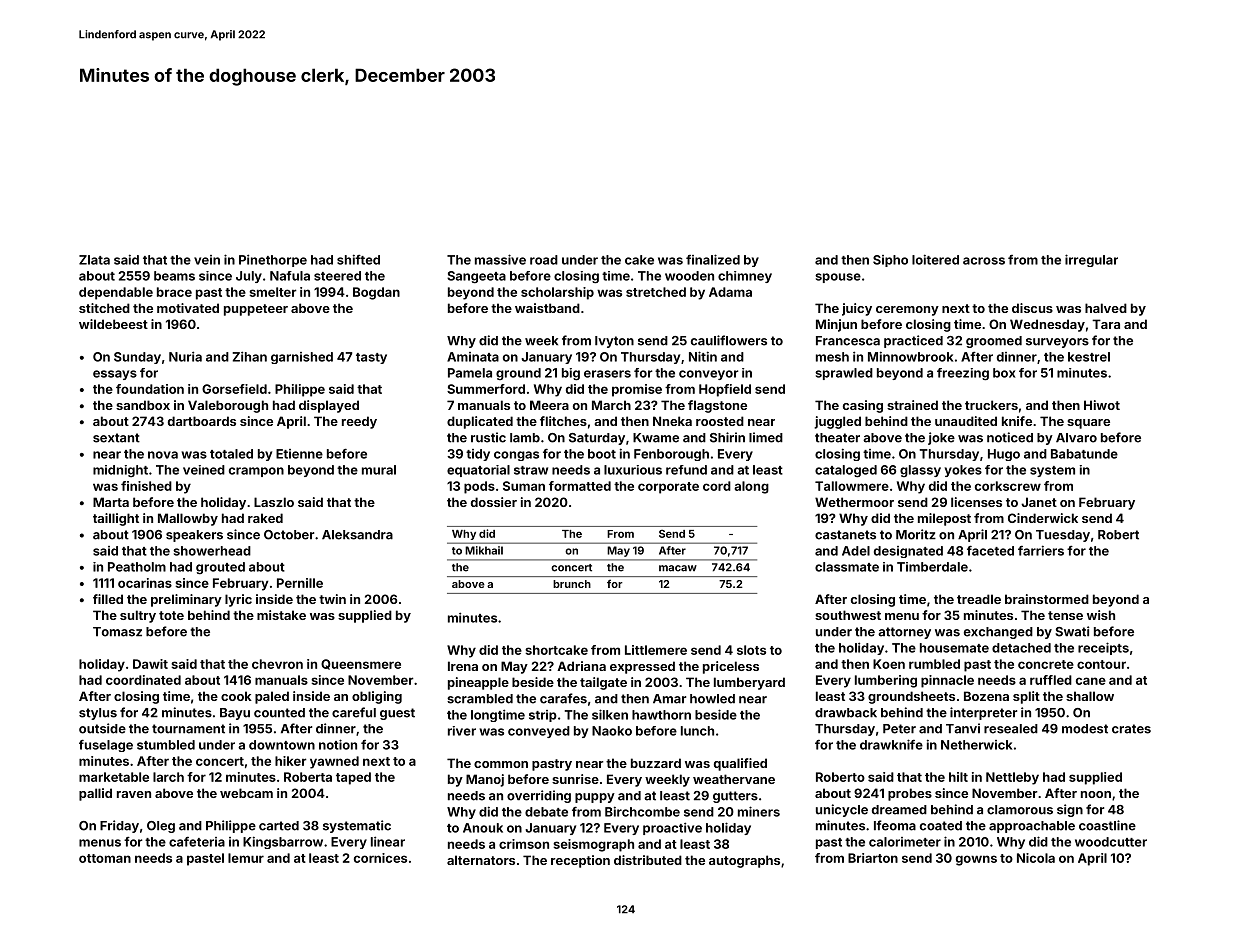  Describe the element at coordinates (361, 664) in the page. I see `Queensmere` at that location.
